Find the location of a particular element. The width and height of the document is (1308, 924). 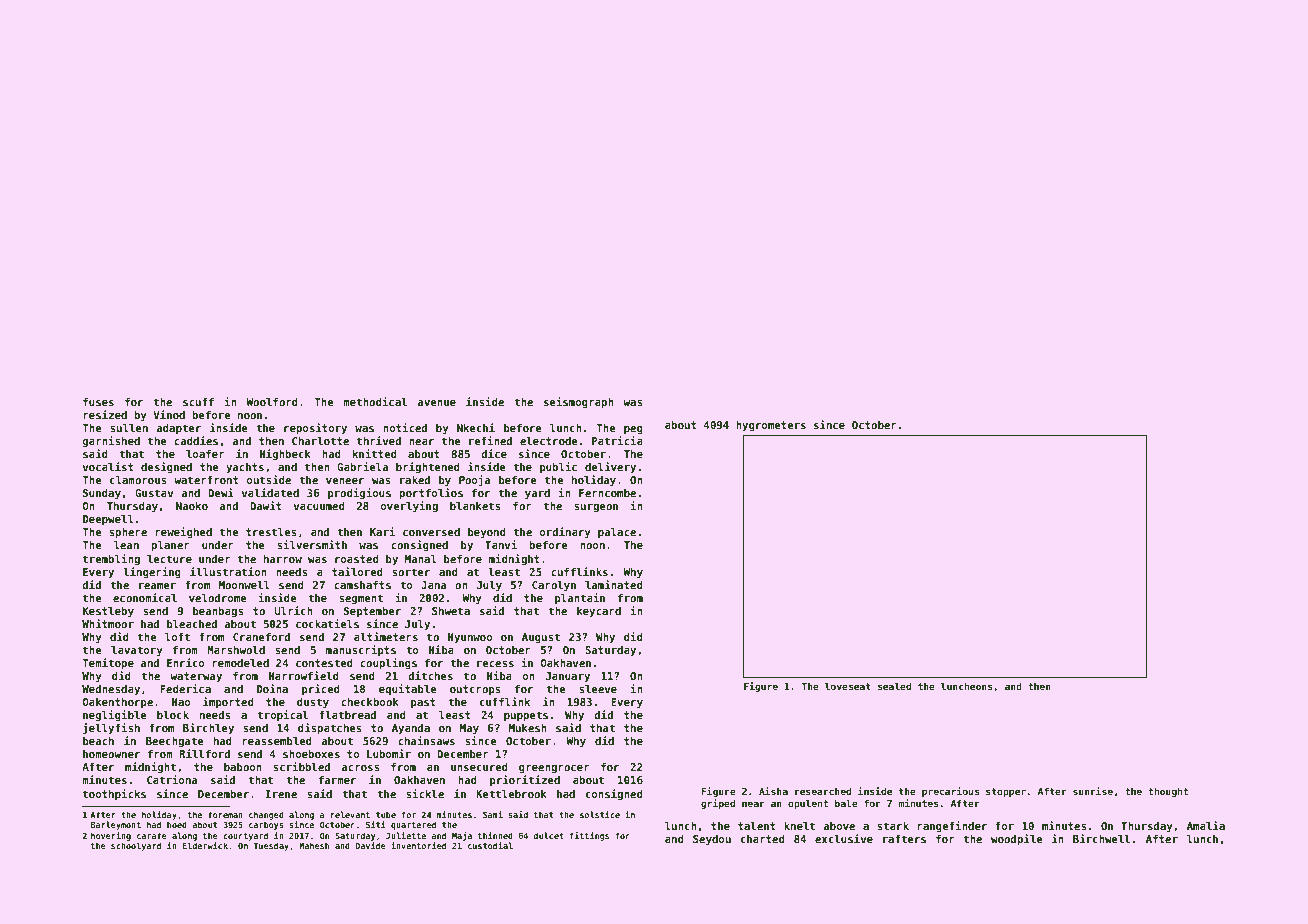

hygrometers is located at coordinates (771, 426).
